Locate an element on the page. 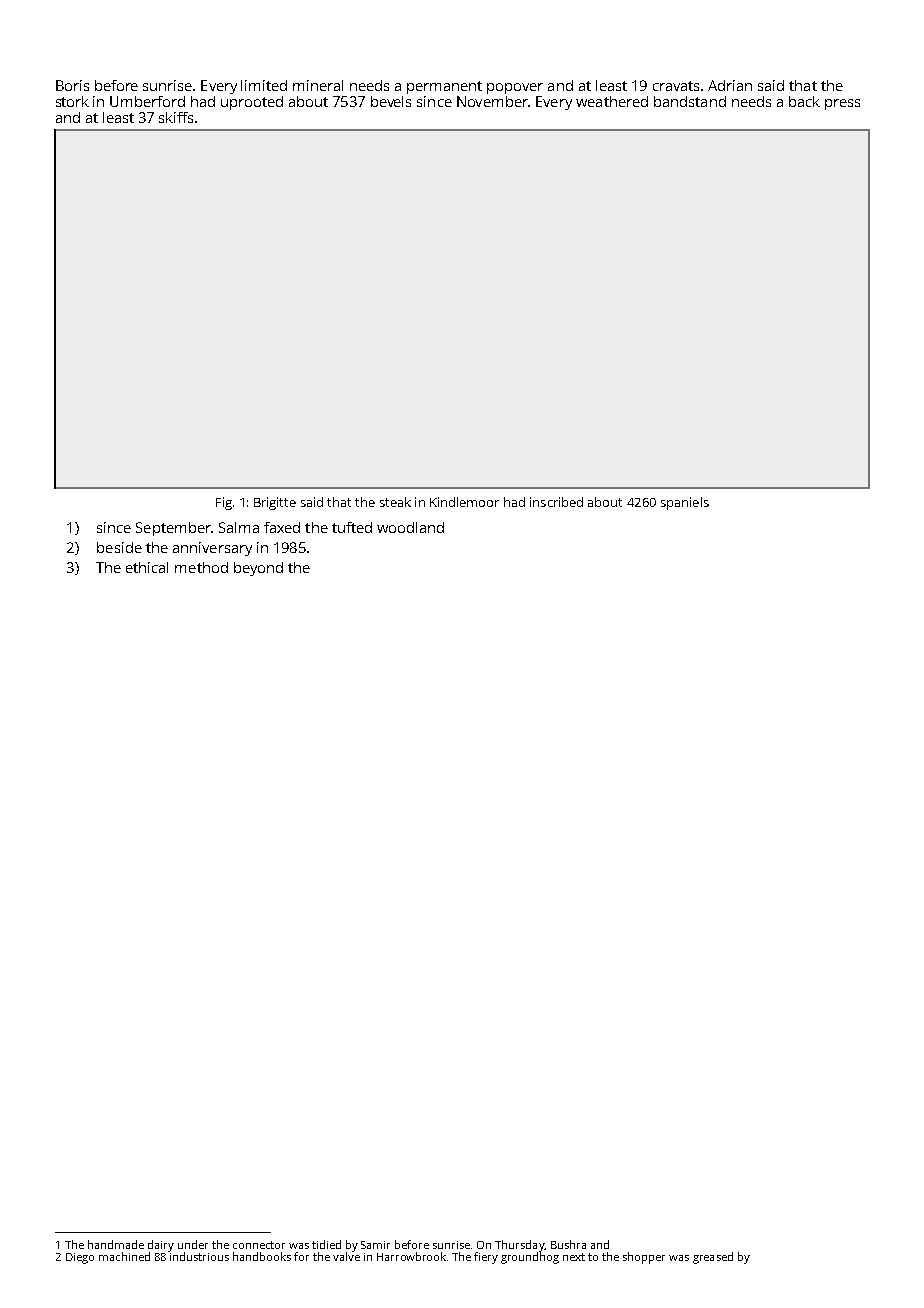 The width and height of the image is (924, 1308). weathered is located at coordinates (612, 101).
